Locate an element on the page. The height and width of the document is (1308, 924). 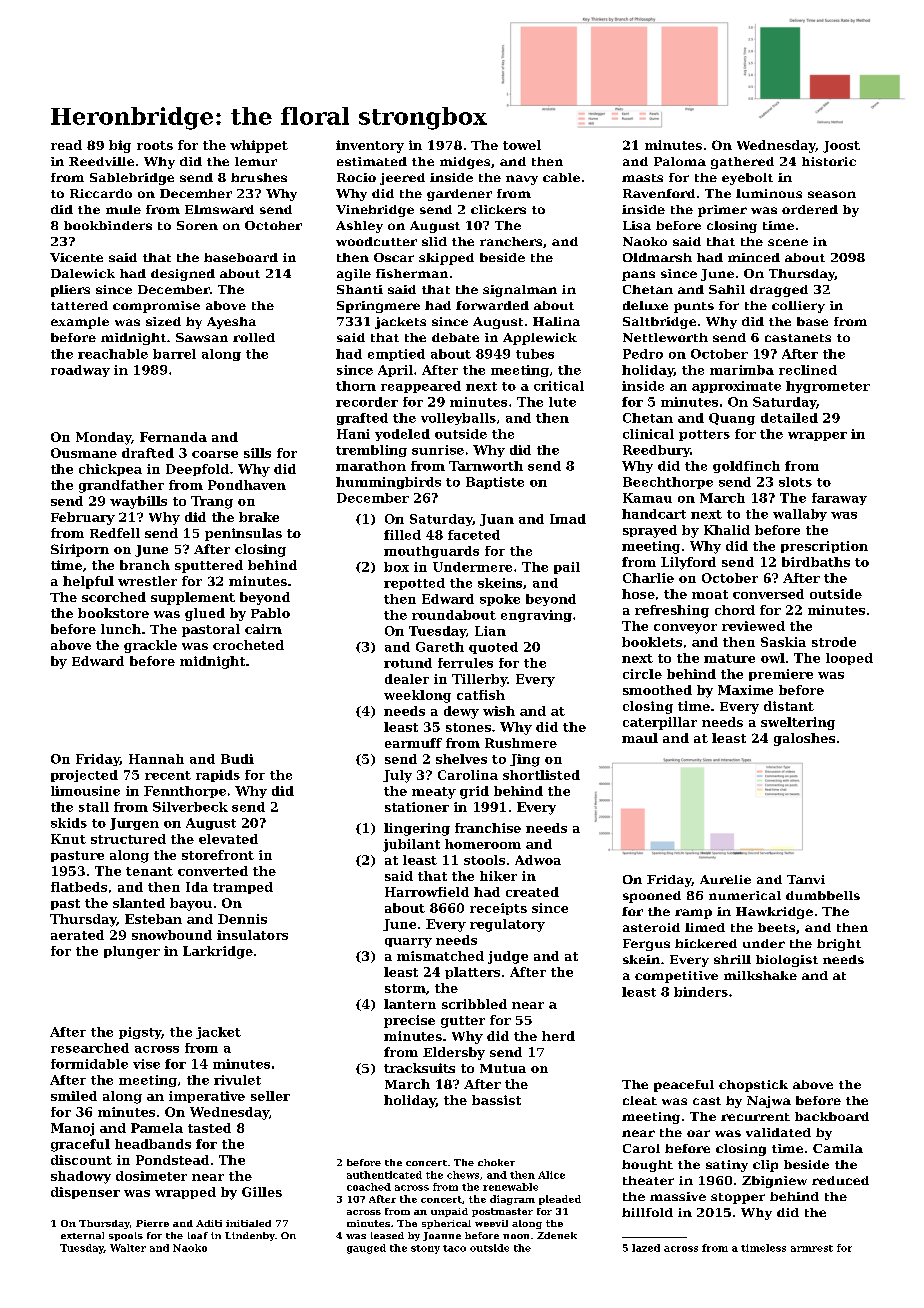
season is located at coordinates (832, 194).
